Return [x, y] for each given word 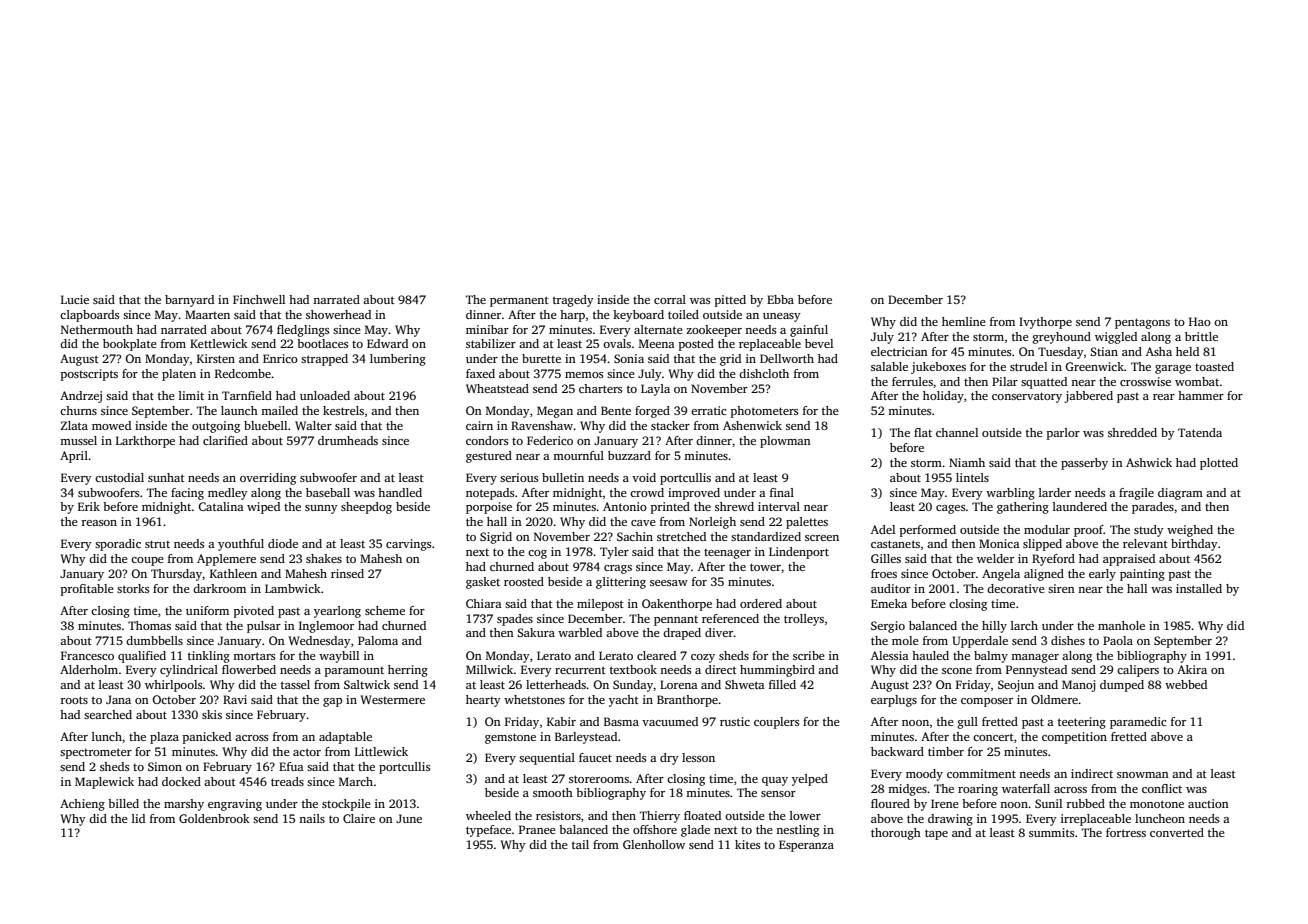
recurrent [580, 670]
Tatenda [1200, 432]
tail [580, 844]
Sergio [888, 627]
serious [519, 477]
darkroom [219, 588]
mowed [111, 425]
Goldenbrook [214, 818]
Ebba [780, 299]
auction [1208, 803]
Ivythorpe [1045, 323]
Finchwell [259, 299]
